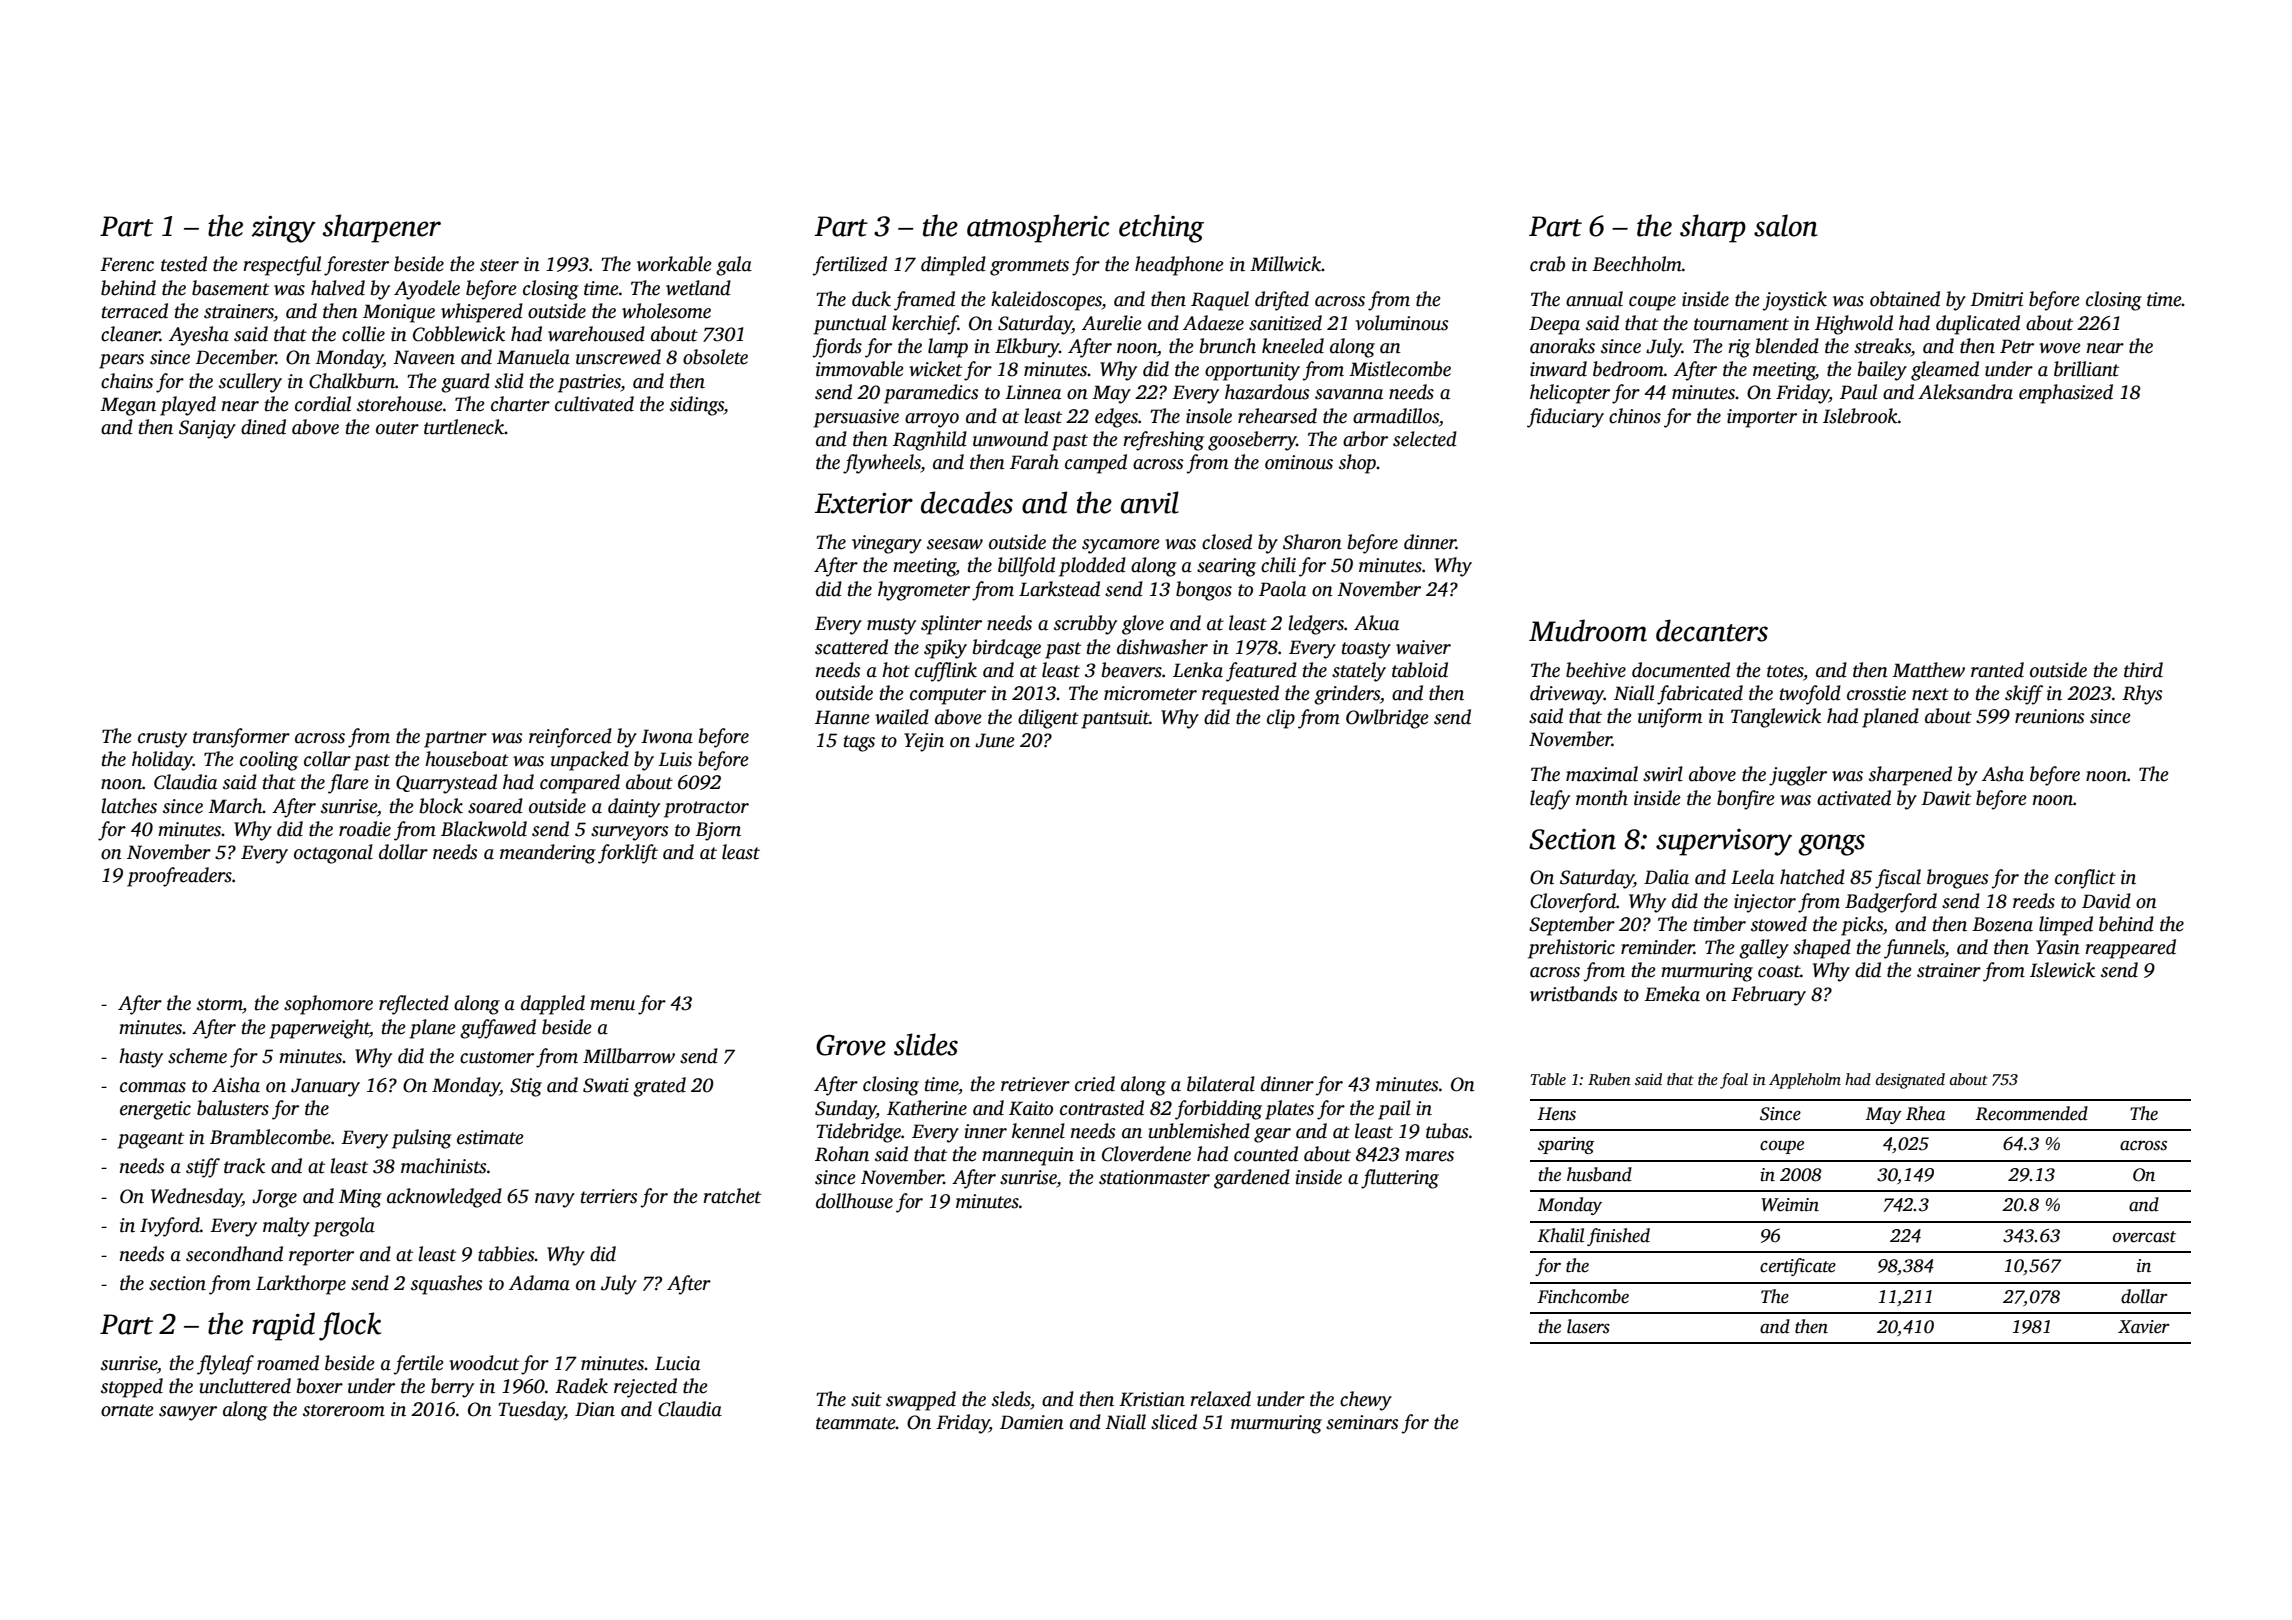 The width and height of the image is (2292, 1620). Describe the element at coordinates (1220, 301) in the image. I see `Raquel` at that location.
